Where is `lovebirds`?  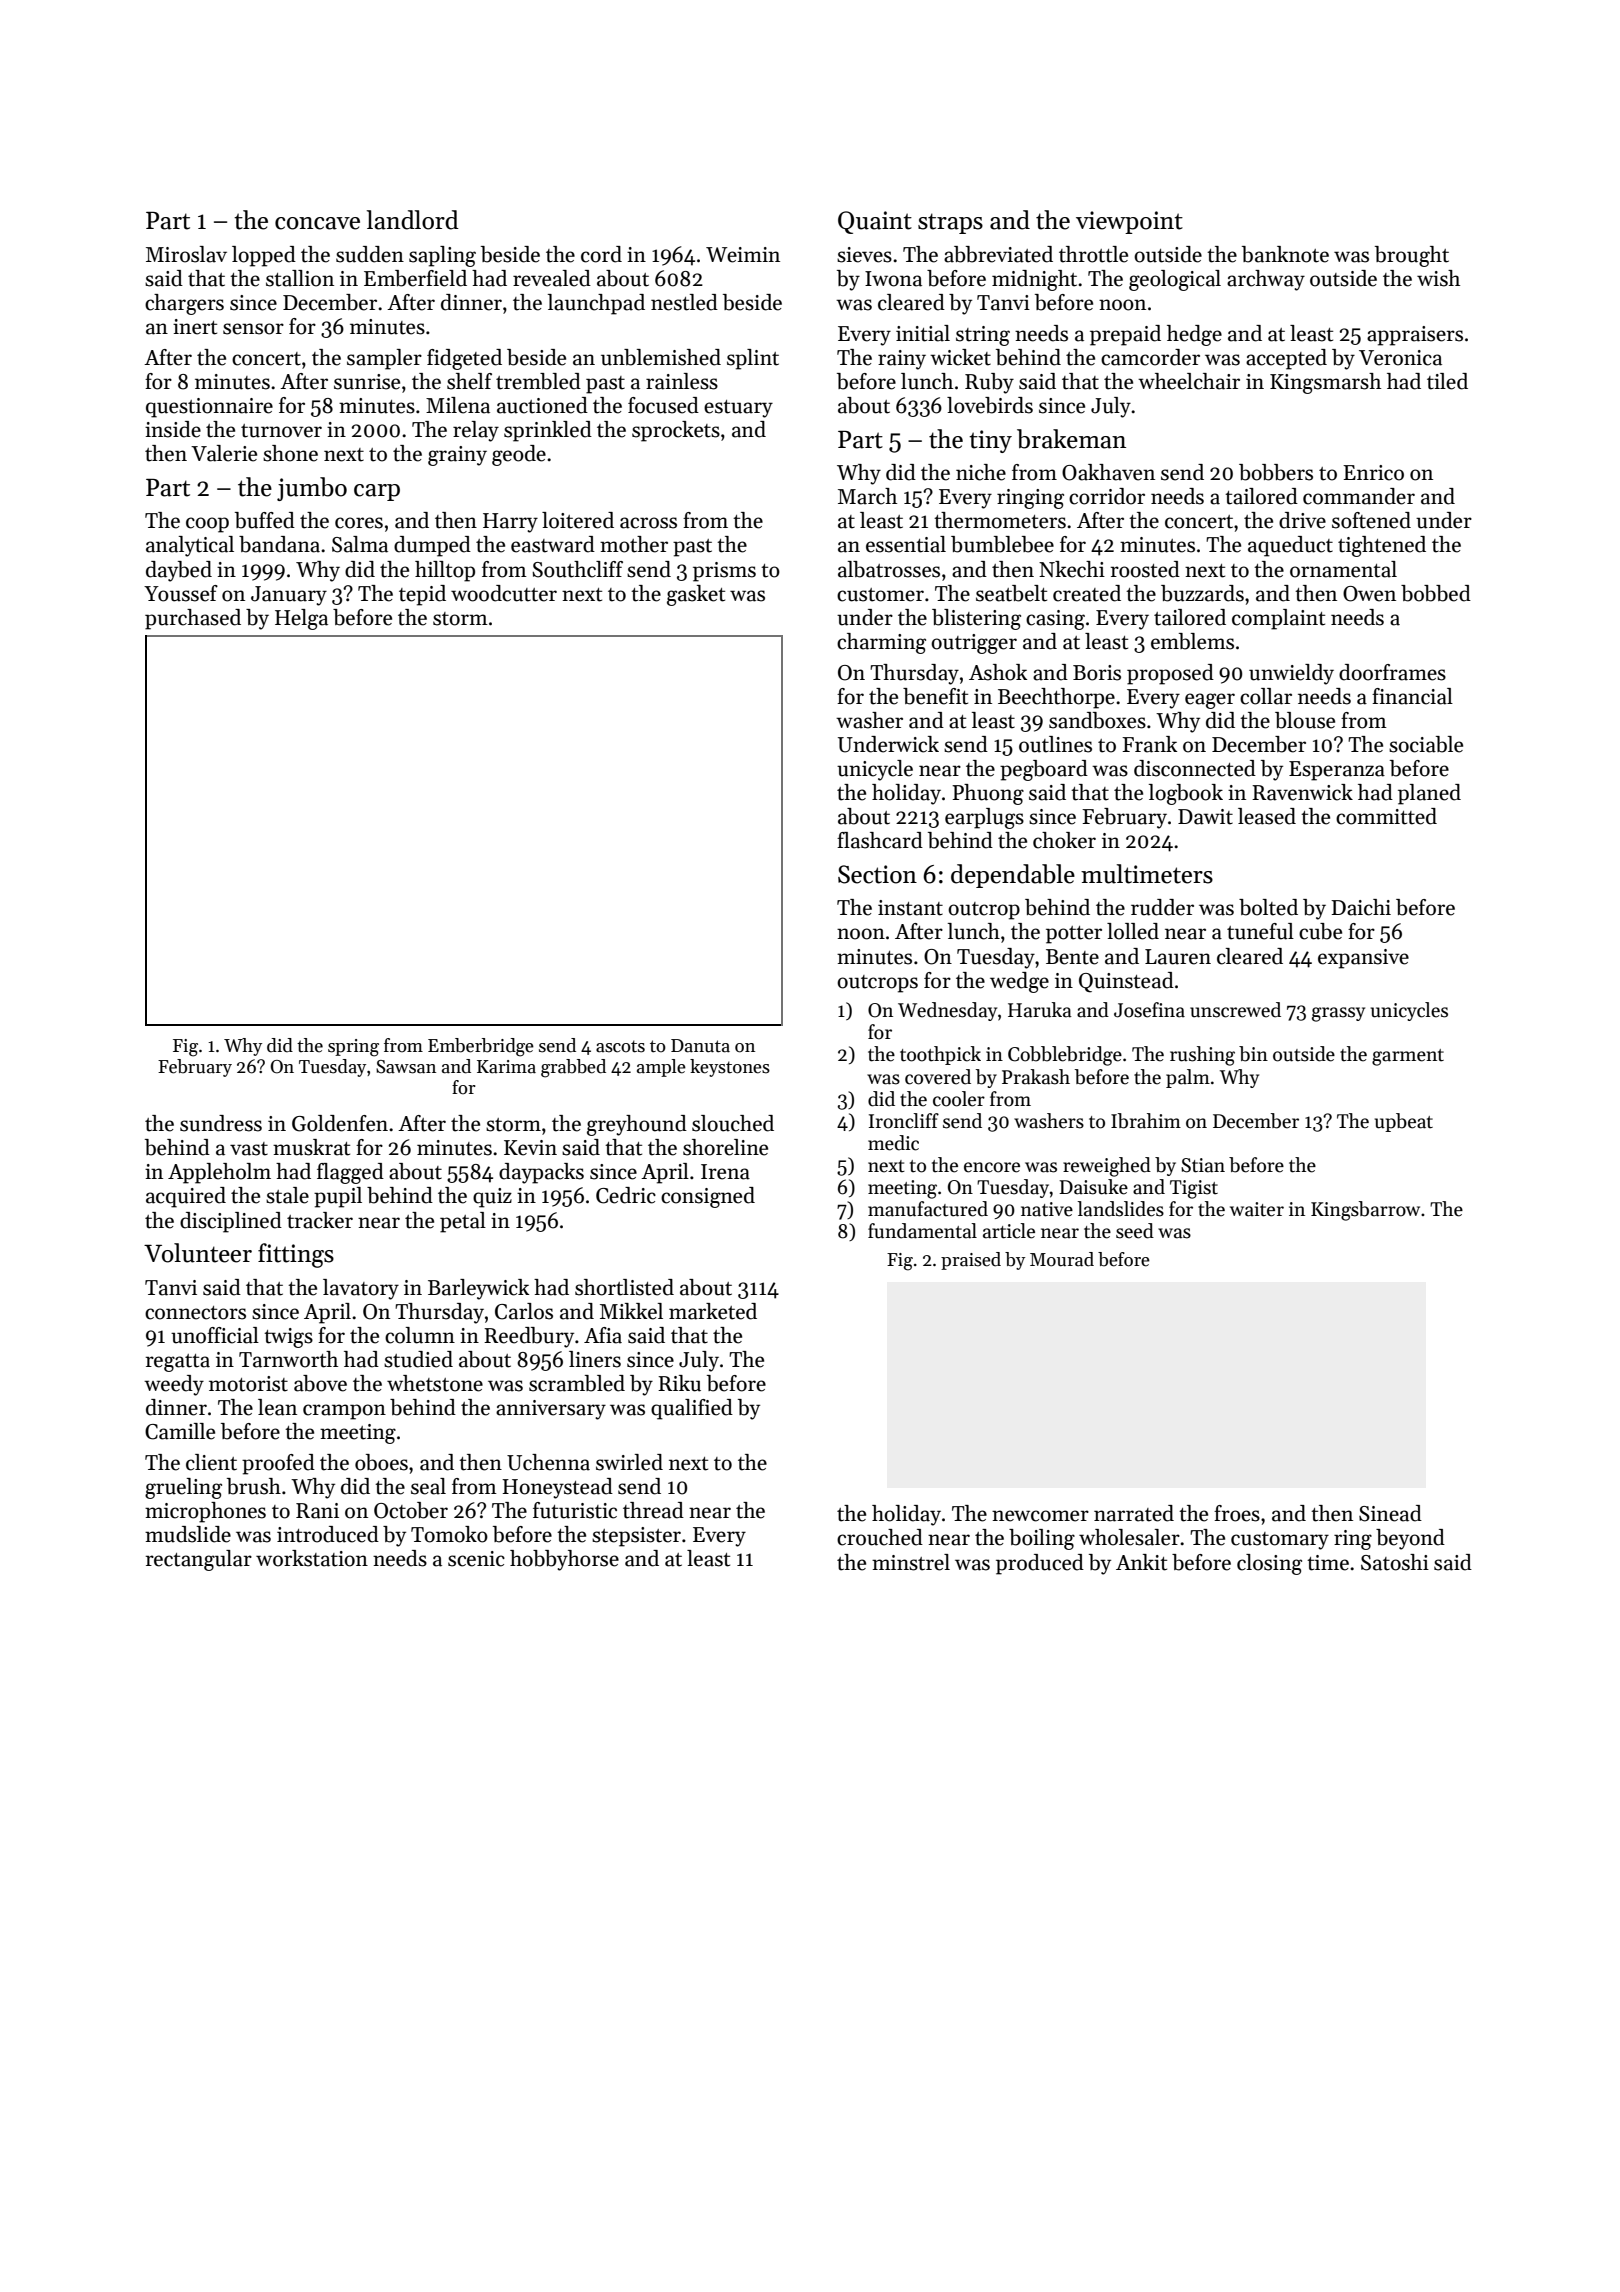
lovebirds is located at coordinates (990, 405).
